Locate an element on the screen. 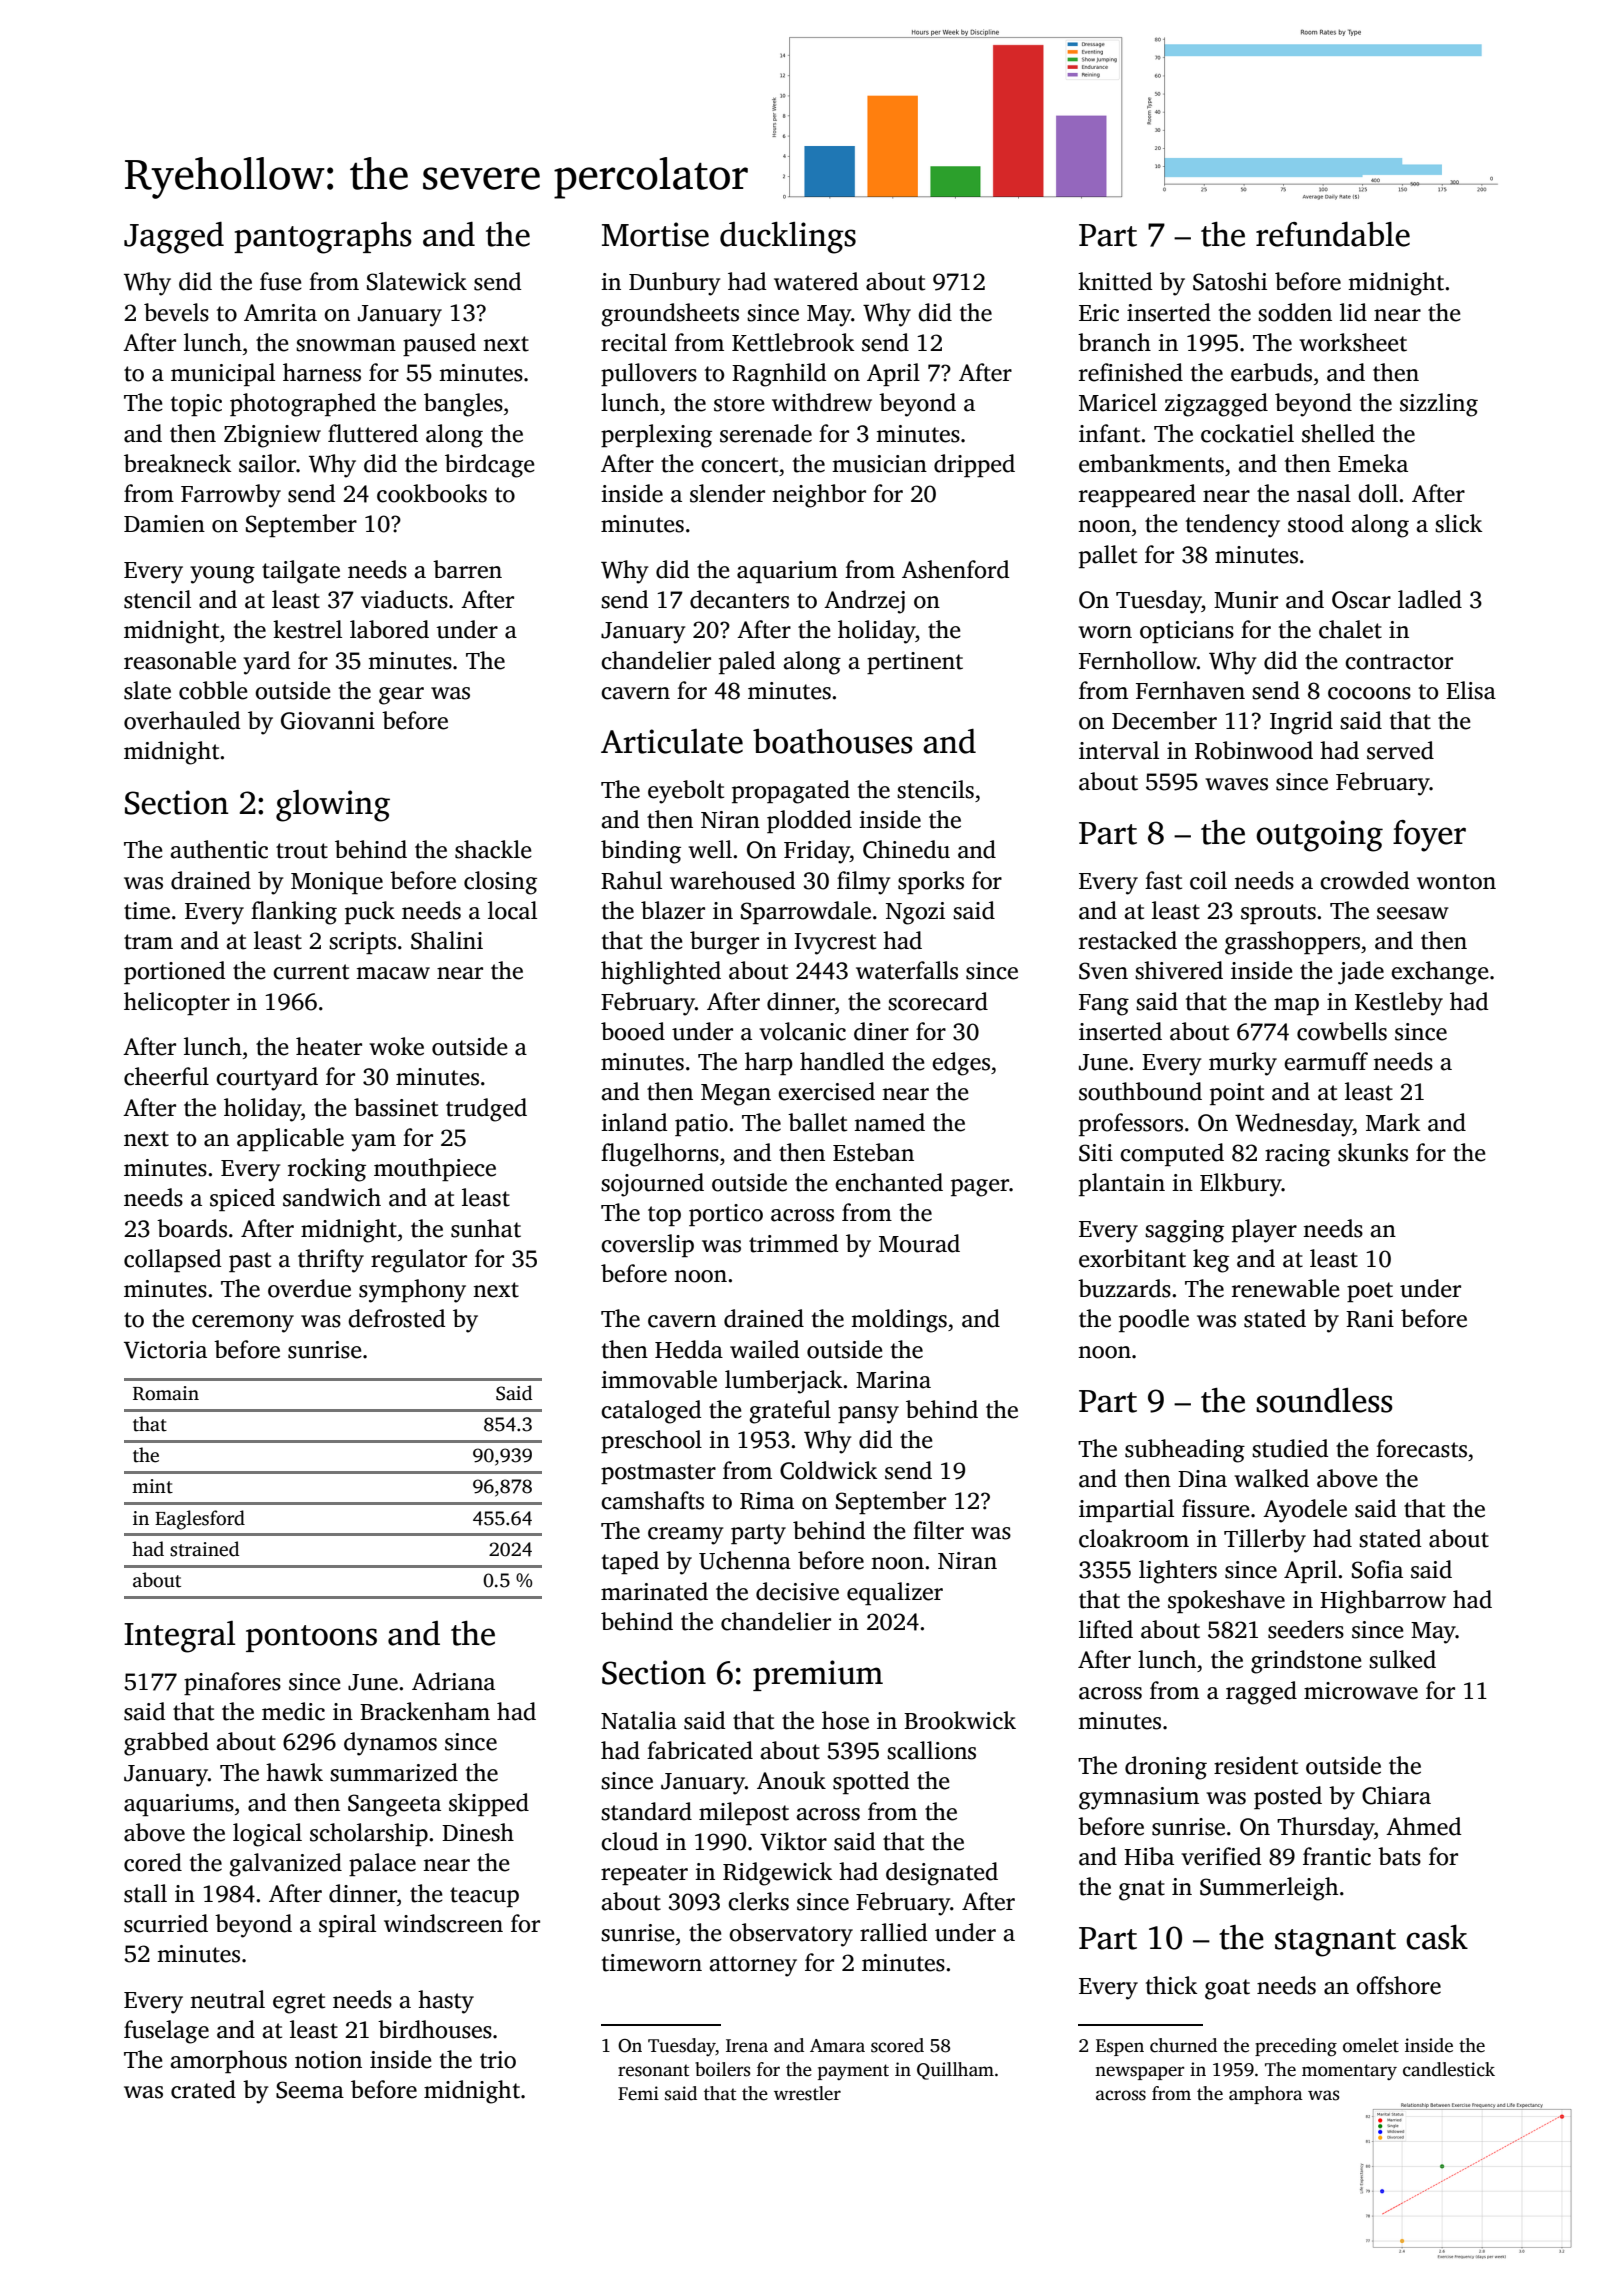 The height and width of the screenshot is (2292, 1620). Eaglesford is located at coordinates (200, 1520).
